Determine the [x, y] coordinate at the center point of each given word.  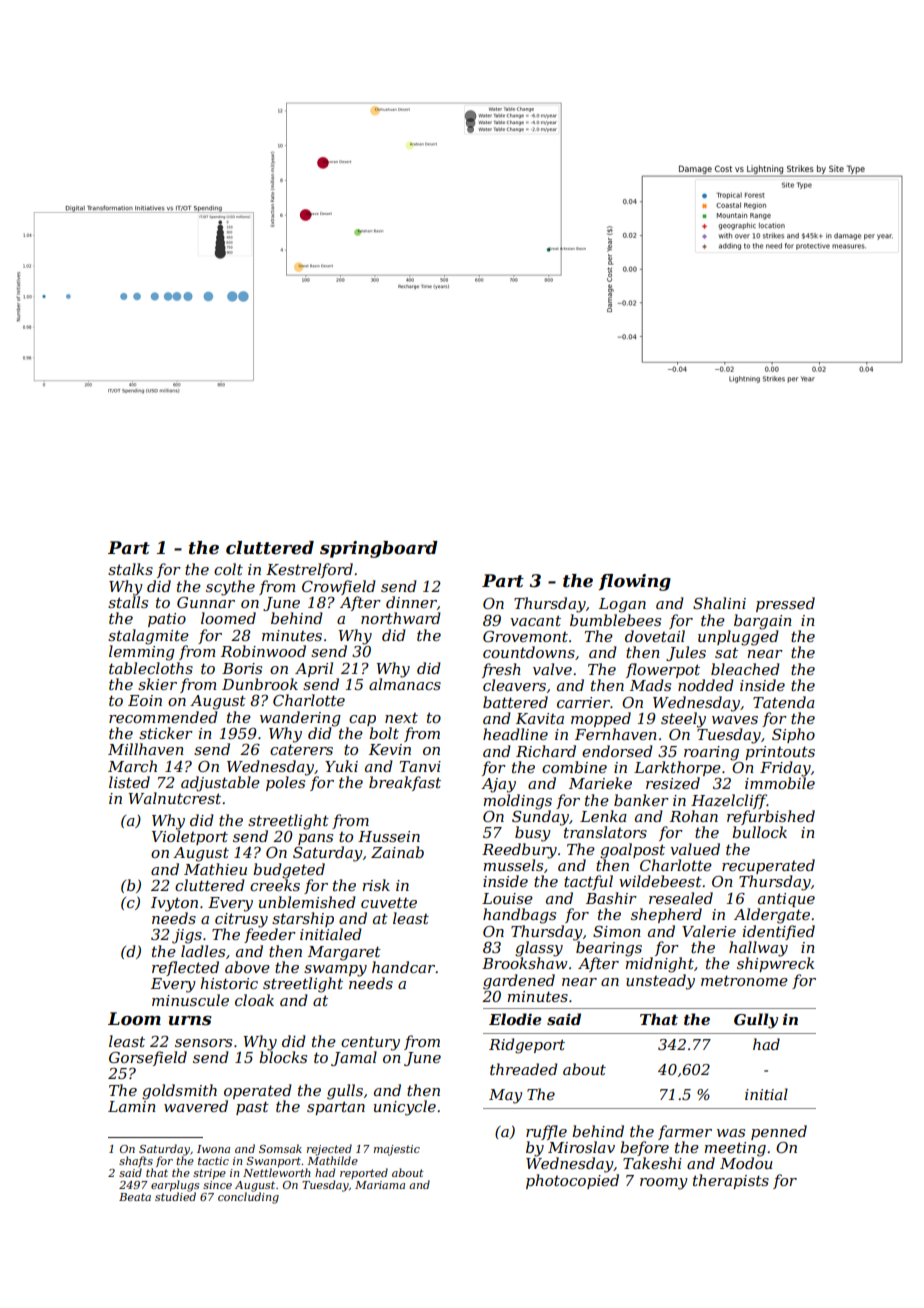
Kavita [540, 718]
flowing [635, 582]
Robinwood [263, 651]
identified [779, 932]
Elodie [515, 1019]
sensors [203, 1043]
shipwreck [775, 964]
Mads [650, 685]
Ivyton [174, 904]
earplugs [175, 1186]
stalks [130, 569]
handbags [519, 916]
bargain [763, 622]
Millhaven [146, 749]
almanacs [405, 684]
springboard [379, 549]
